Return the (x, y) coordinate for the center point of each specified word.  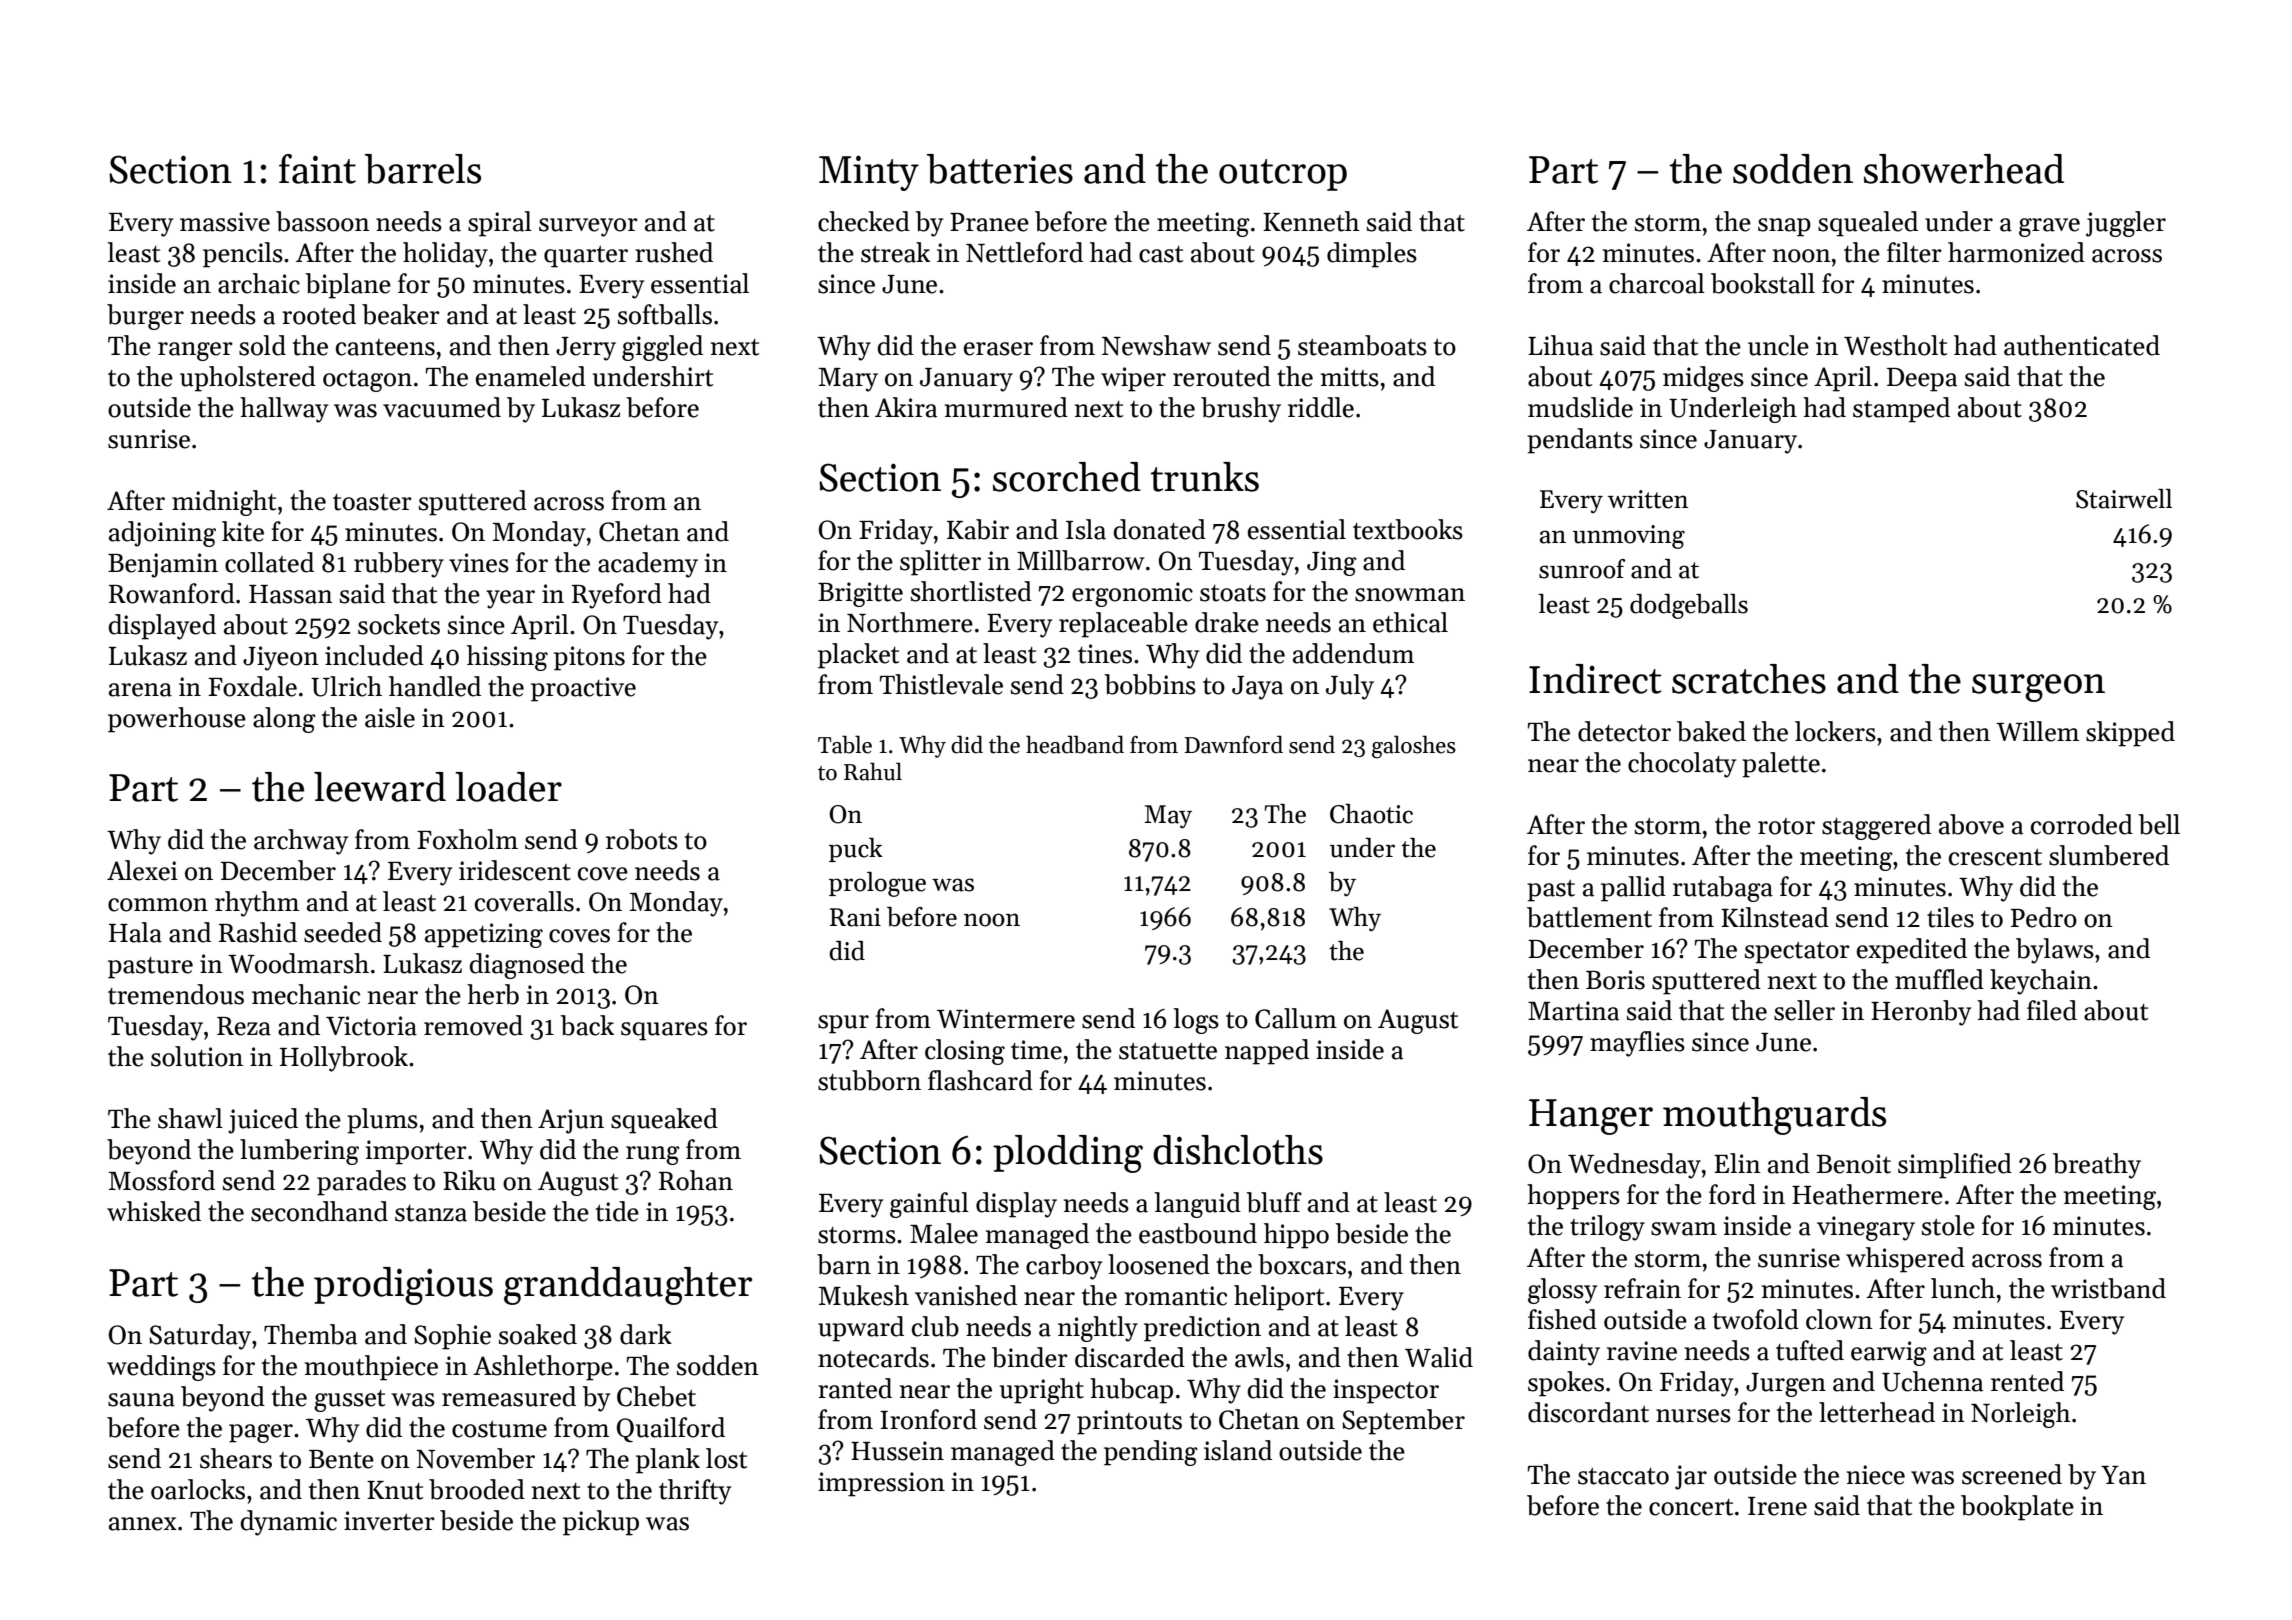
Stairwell (2124, 499)
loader (508, 787)
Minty (869, 173)
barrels (423, 169)
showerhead (1964, 169)
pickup (601, 1523)
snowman (1410, 595)
